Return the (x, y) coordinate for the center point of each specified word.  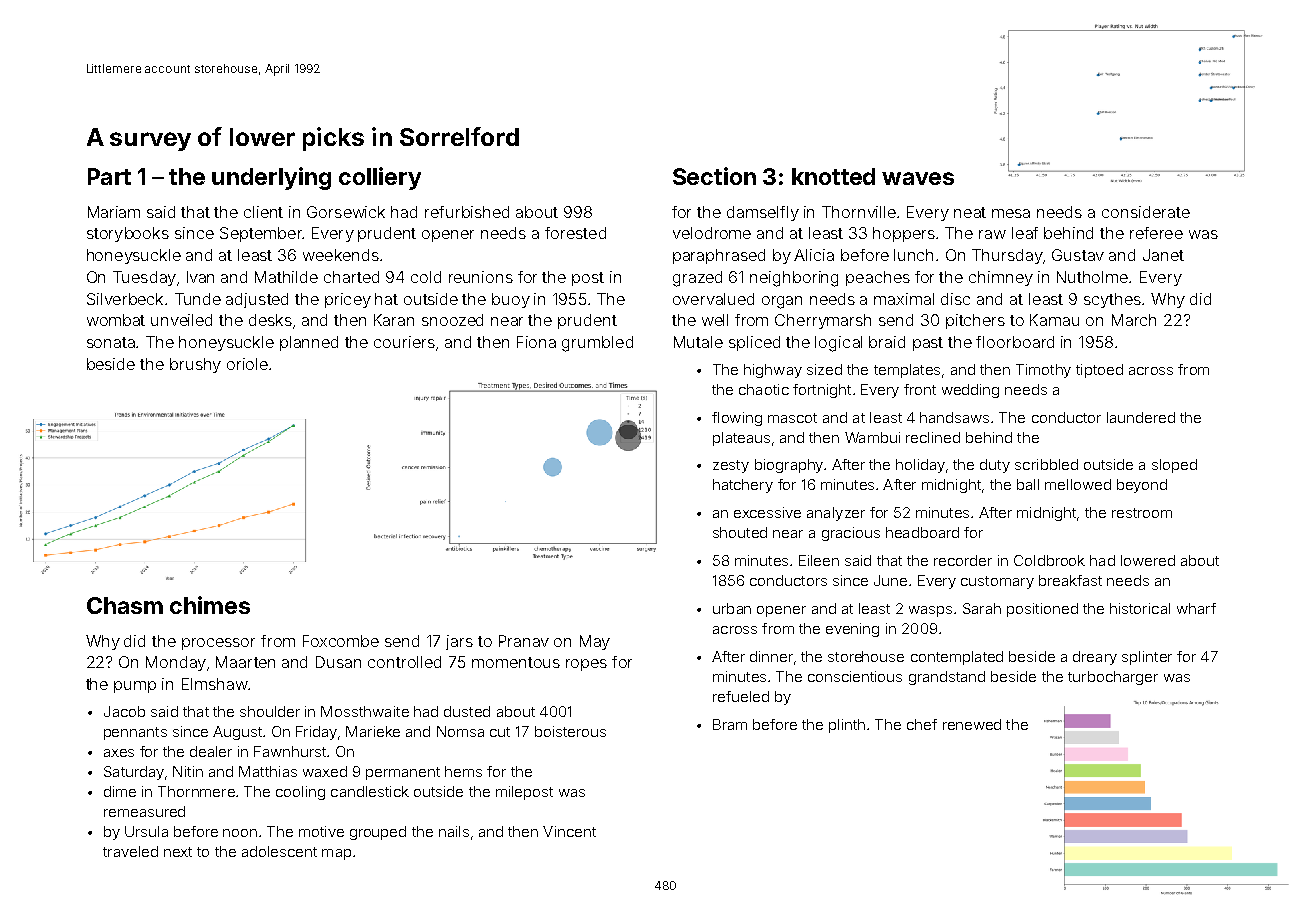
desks (270, 320)
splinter (1147, 658)
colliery (380, 178)
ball (1028, 484)
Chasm (125, 605)
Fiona (536, 342)
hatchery (743, 486)
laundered (1141, 417)
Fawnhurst (290, 751)
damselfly (763, 213)
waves (918, 178)
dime (120, 791)
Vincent (569, 831)
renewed (972, 724)
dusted (467, 711)
